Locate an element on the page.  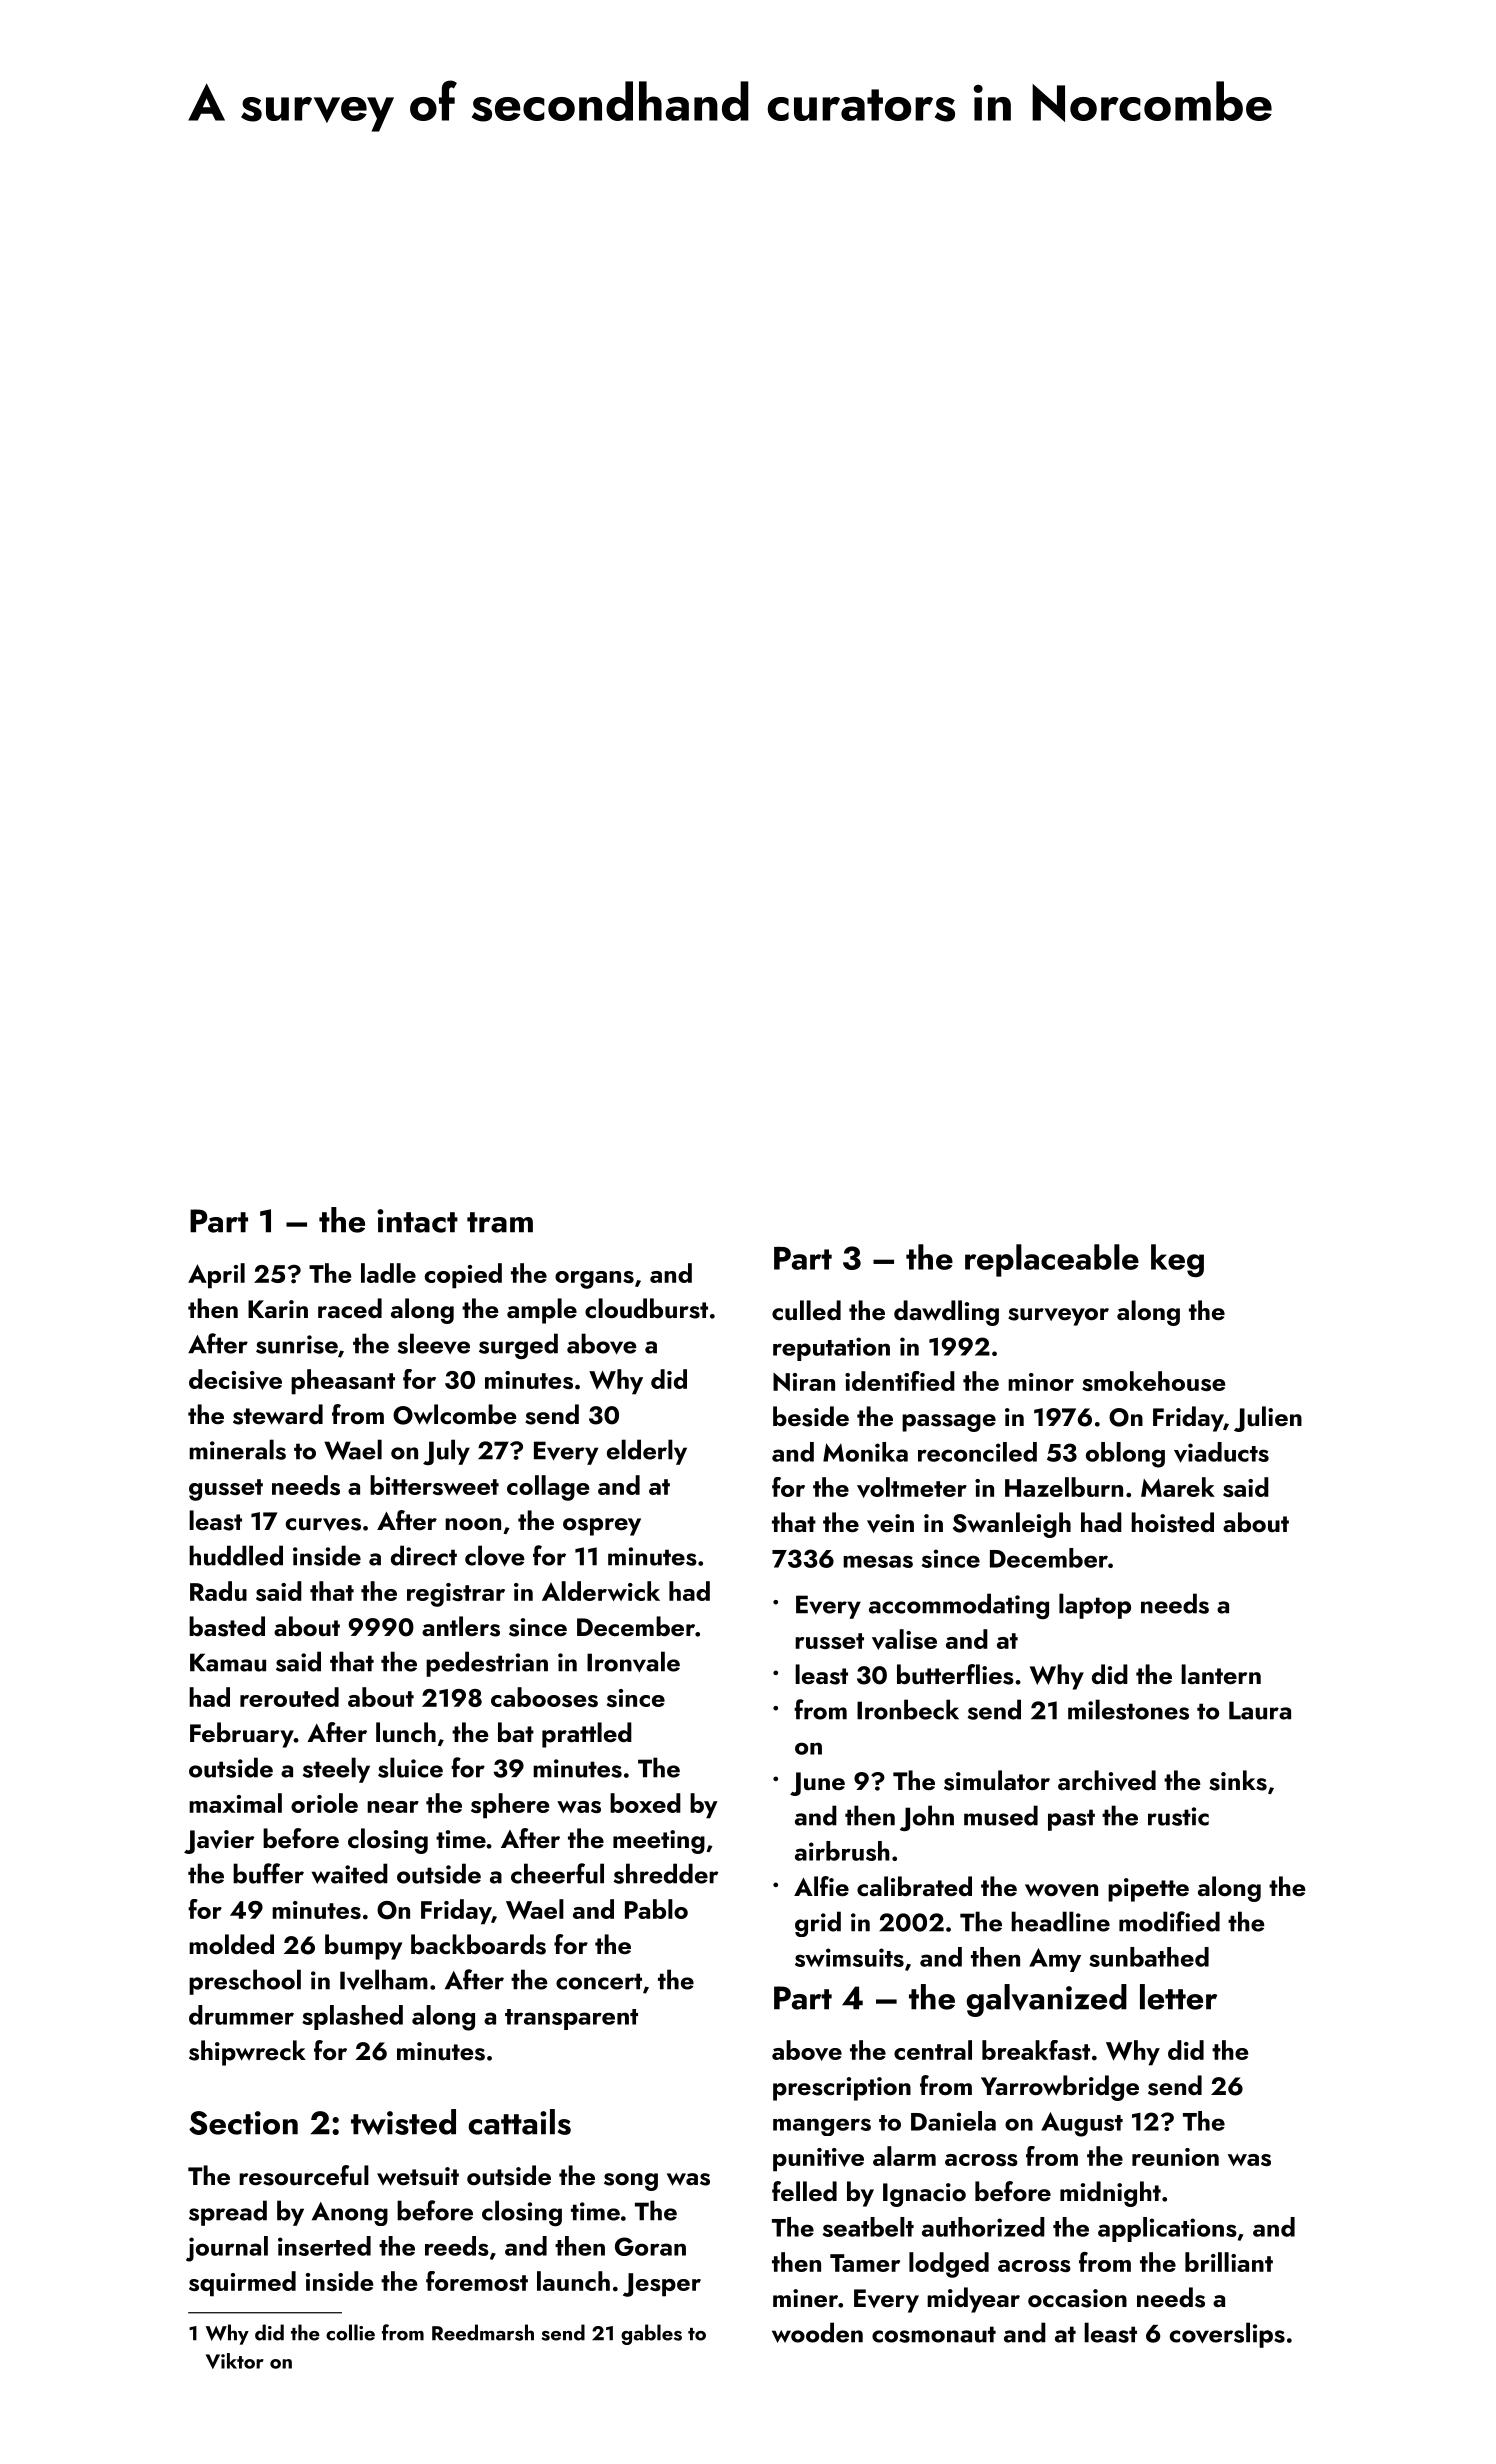
lunch is located at coordinates (406, 1732).
